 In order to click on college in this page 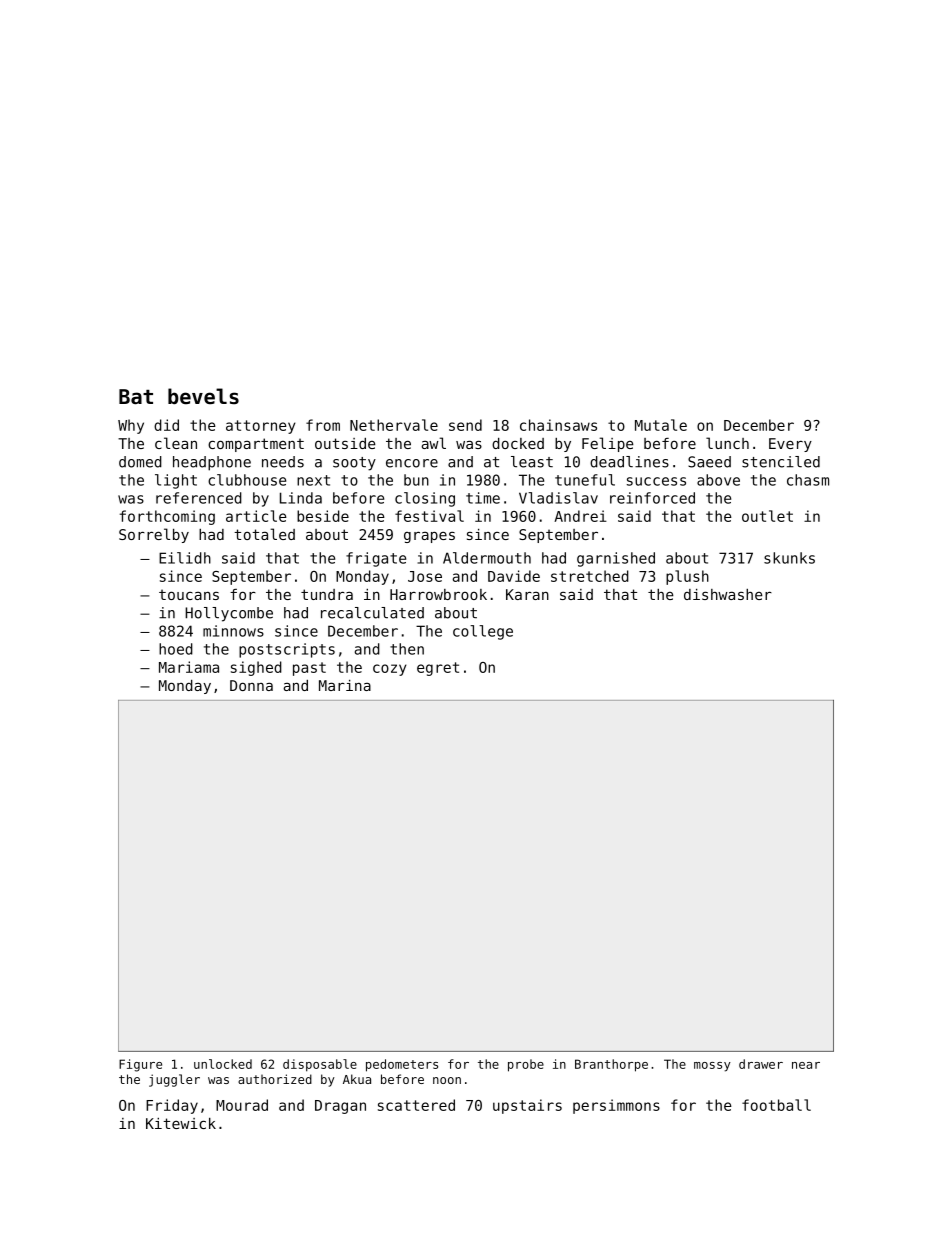, I will do `click(483, 632)`.
